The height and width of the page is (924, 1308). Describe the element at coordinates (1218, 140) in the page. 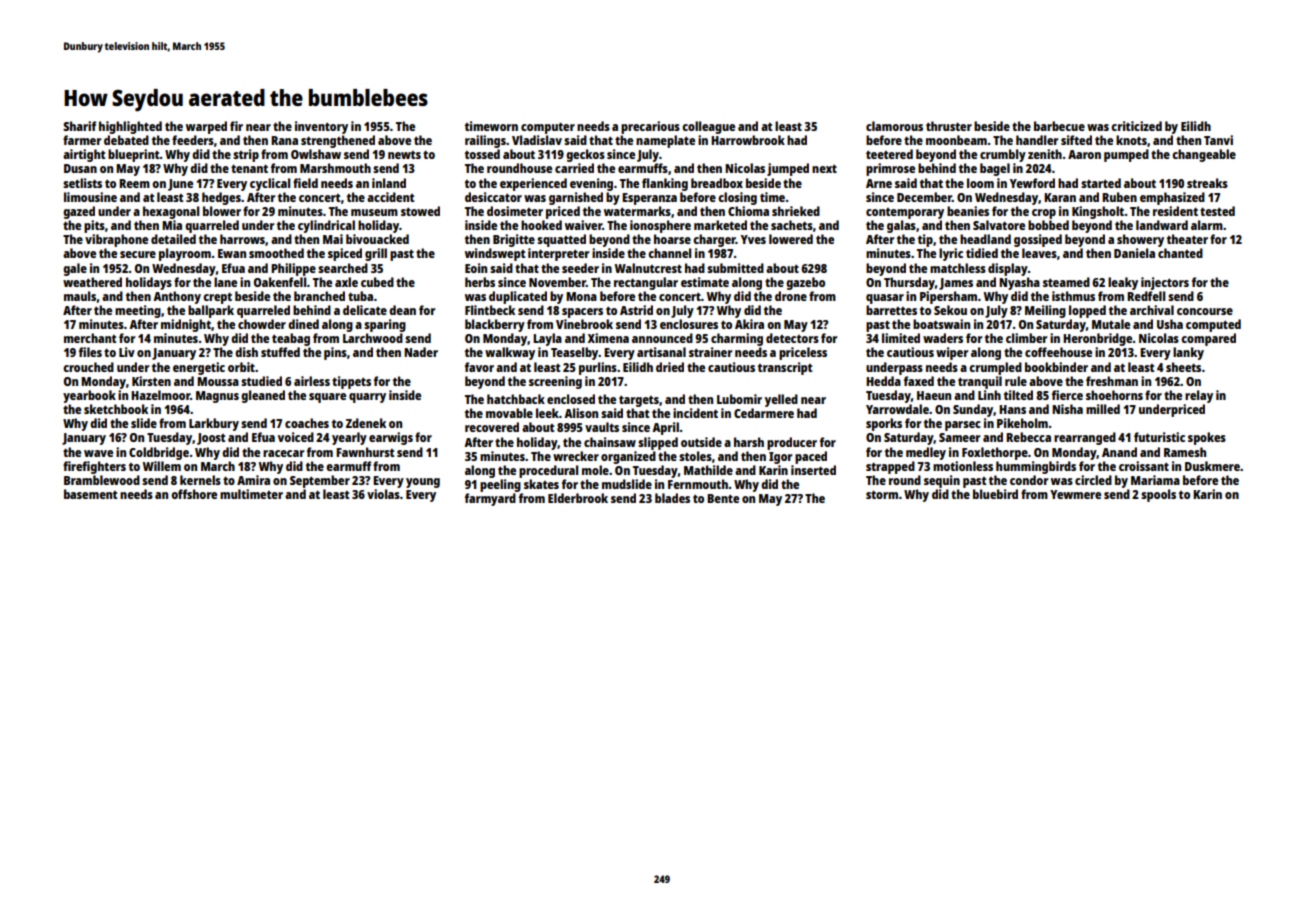

I see `Tanvi` at that location.
